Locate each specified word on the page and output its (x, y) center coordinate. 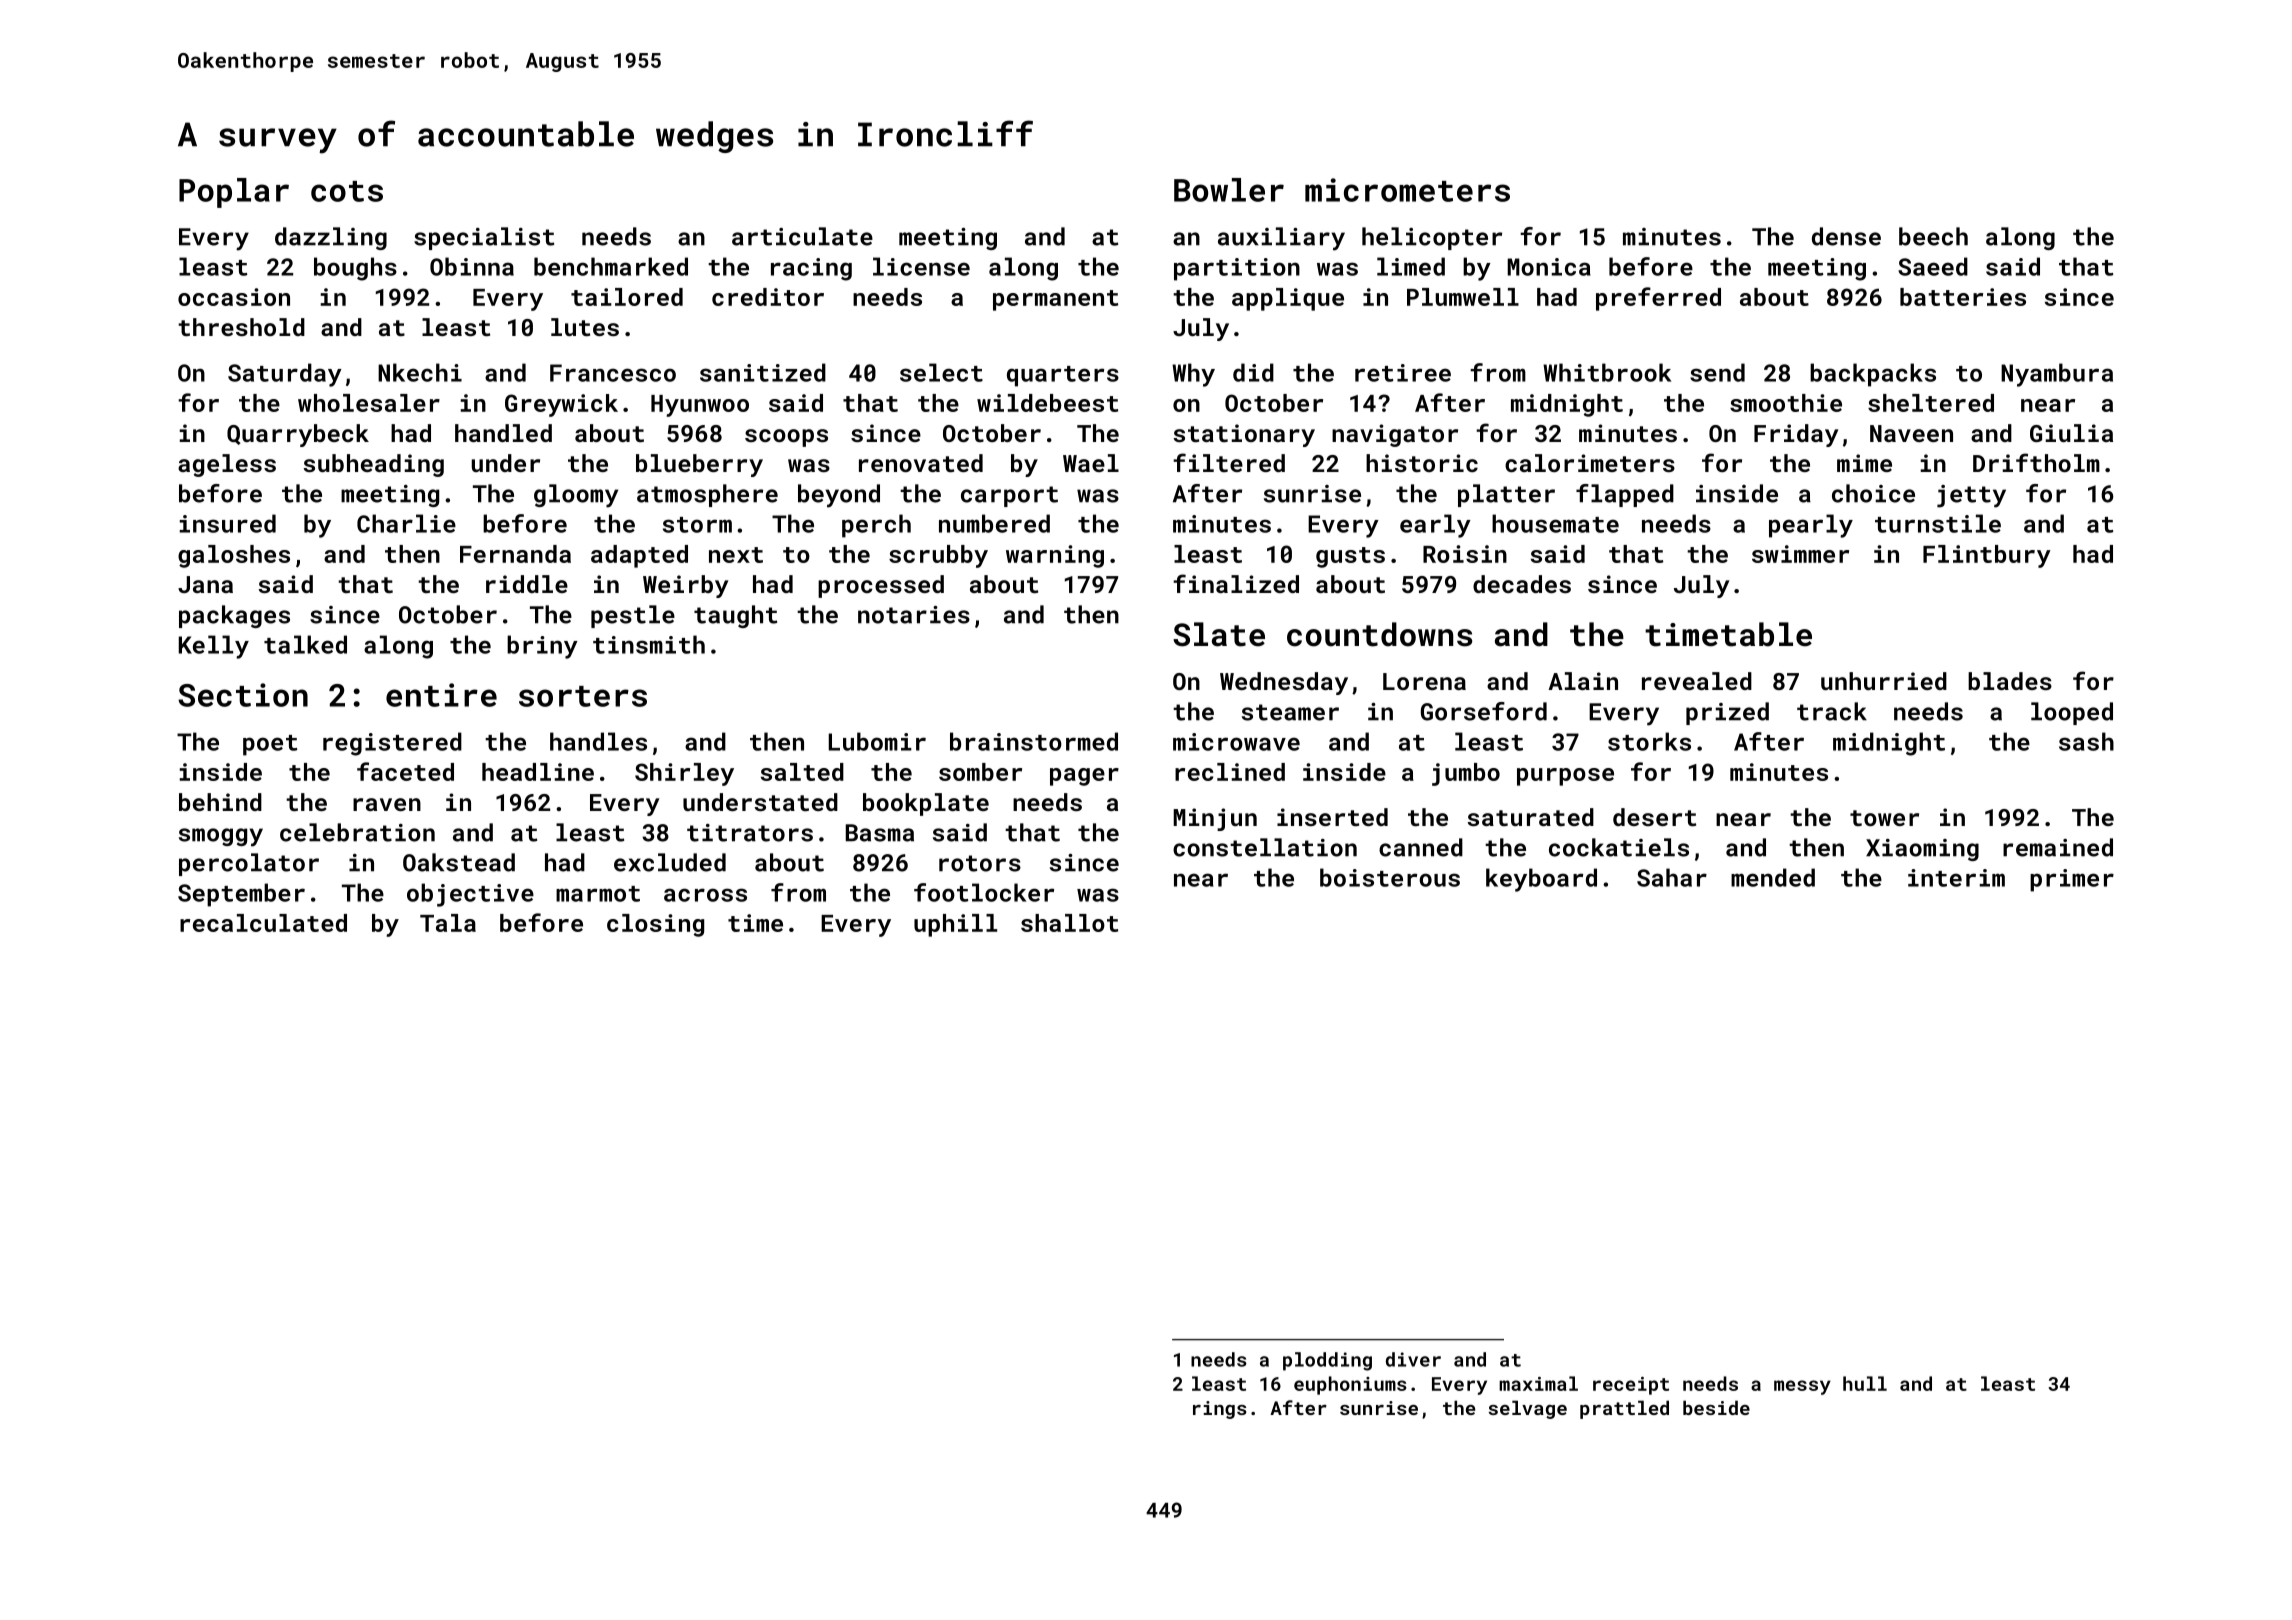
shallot (1069, 923)
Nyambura (2057, 375)
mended (1773, 877)
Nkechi (420, 372)
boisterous (1390, 877)
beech (1933, 236)
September (241, 895)
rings (1220, 1410)
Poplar (234, 193)
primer (2072, 880)
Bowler (1229, 190)
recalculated (263, 923)
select (941, 372)
